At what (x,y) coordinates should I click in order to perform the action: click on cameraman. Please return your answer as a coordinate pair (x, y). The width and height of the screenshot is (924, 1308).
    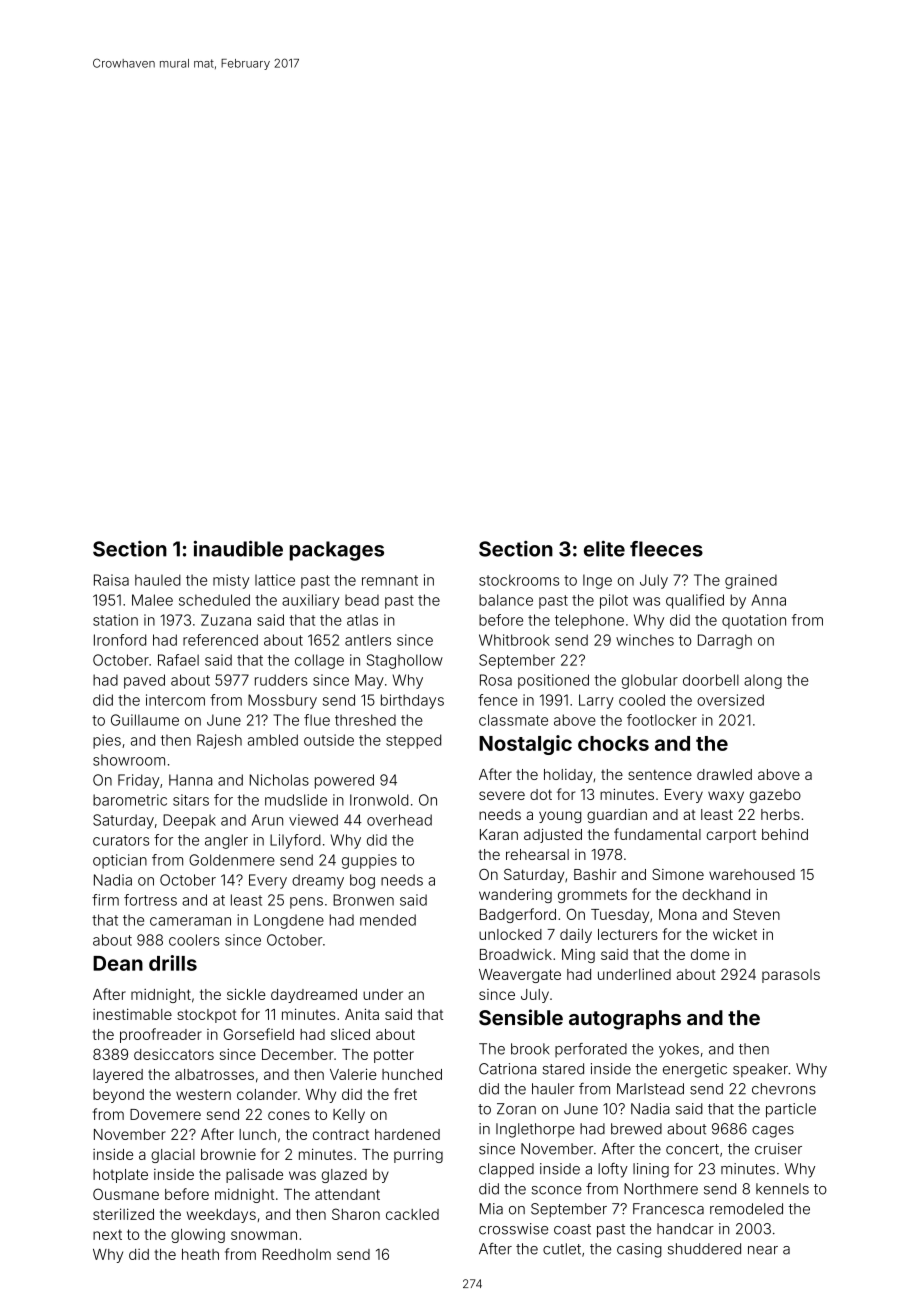
    Looking at the image, I should click on (190, 921).
